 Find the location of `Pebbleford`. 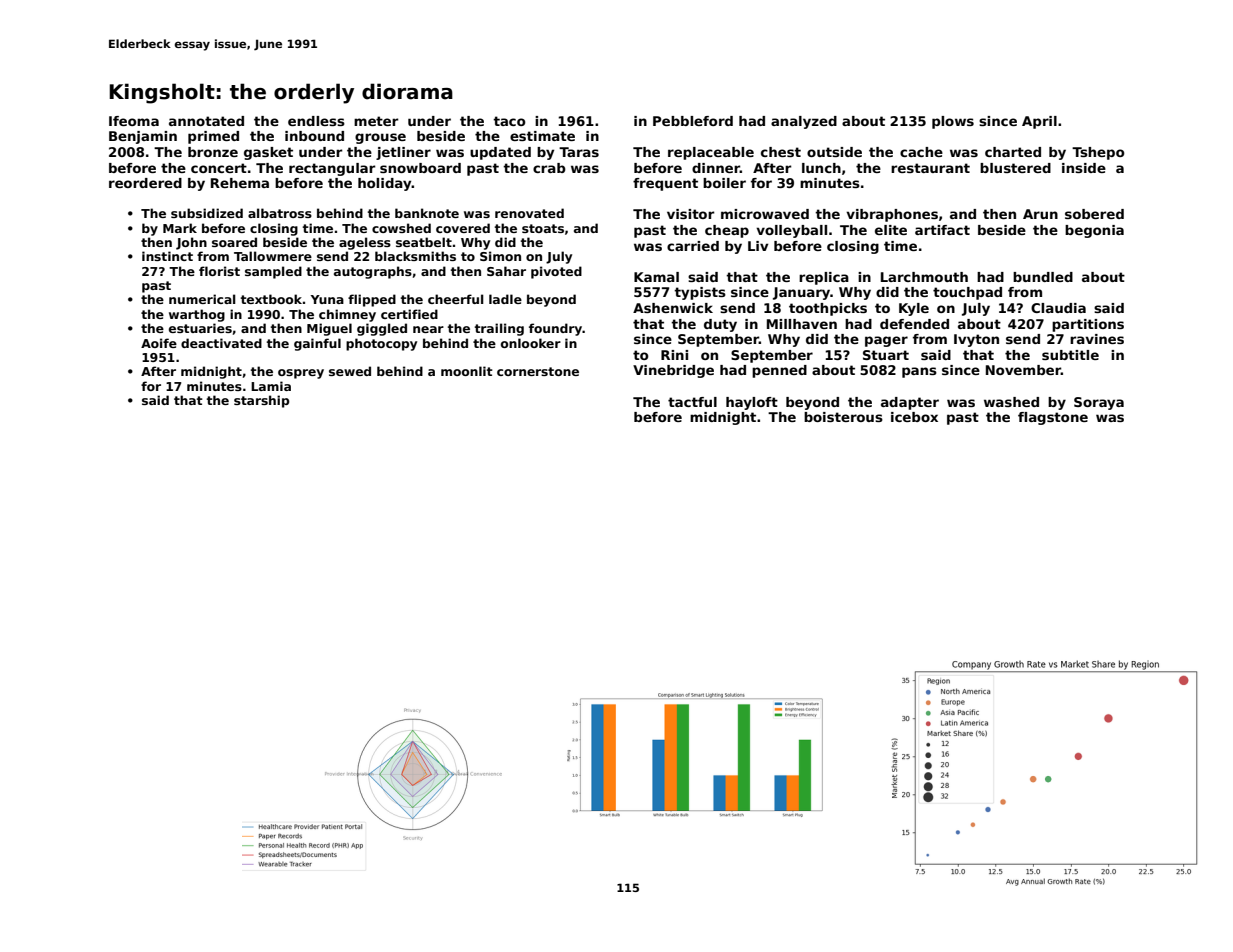

Pebbleford is located at coordinates (693, 121).
